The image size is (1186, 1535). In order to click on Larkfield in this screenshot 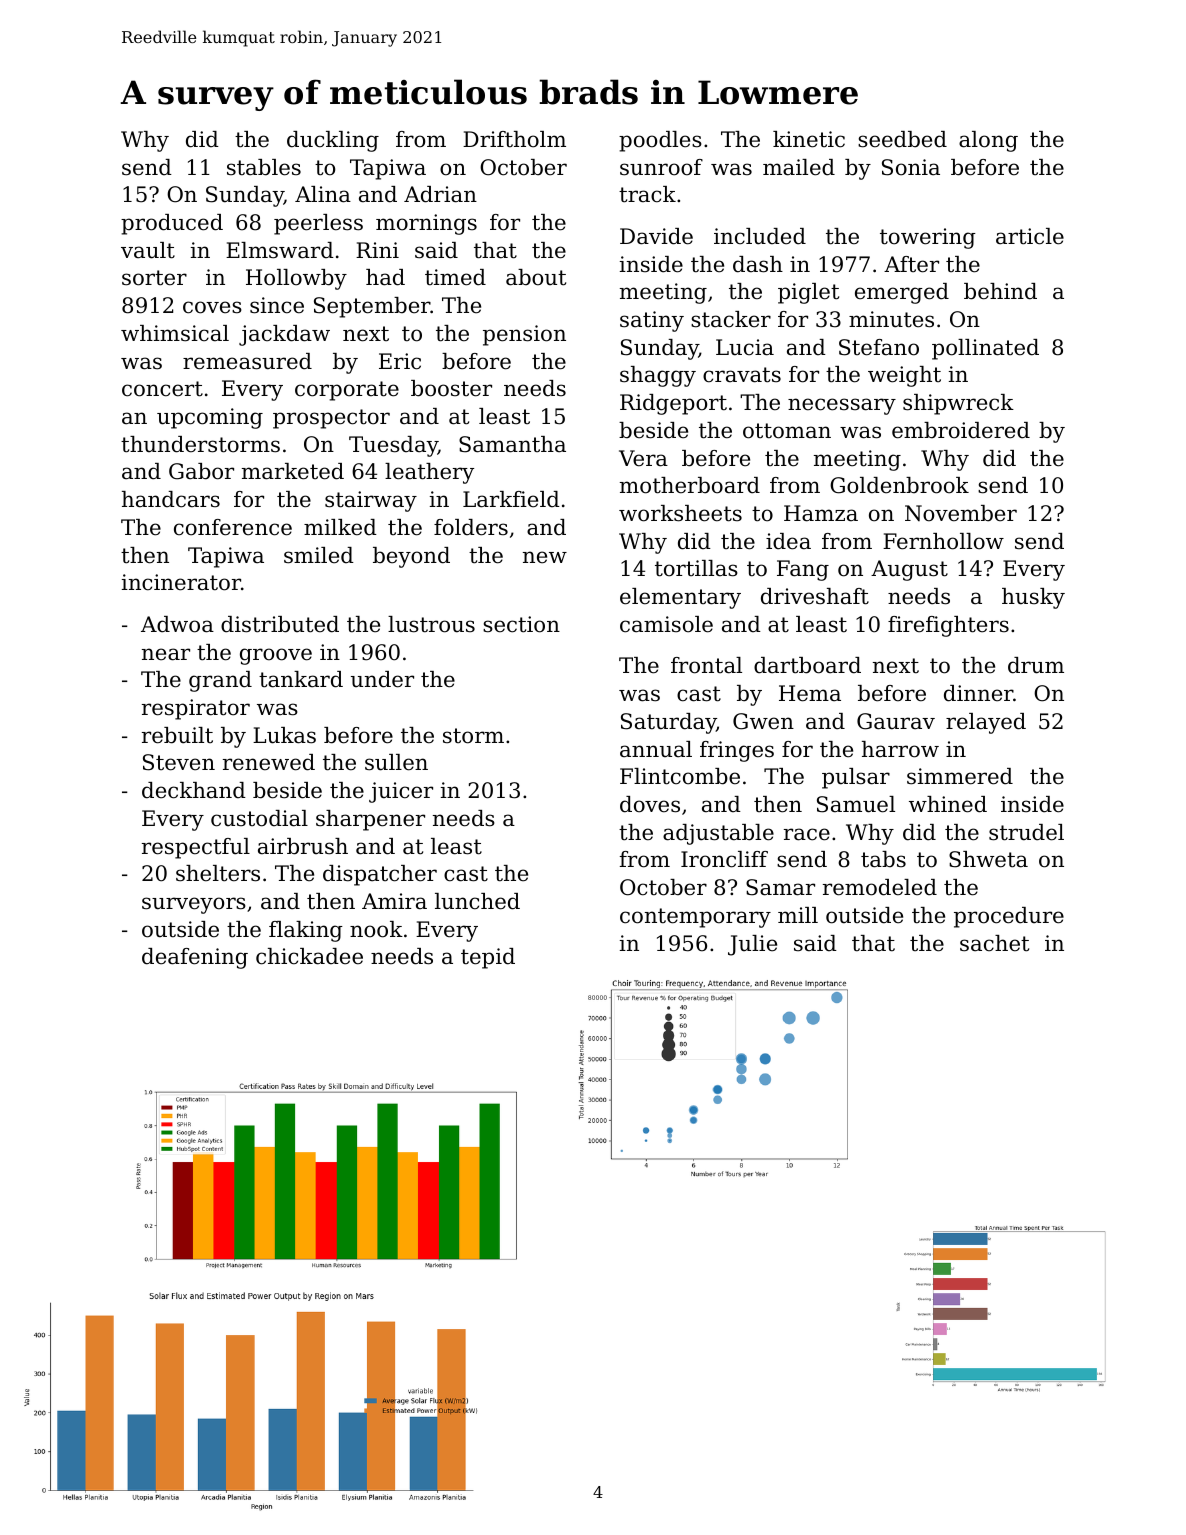, I will do `click(511, 499)`.
